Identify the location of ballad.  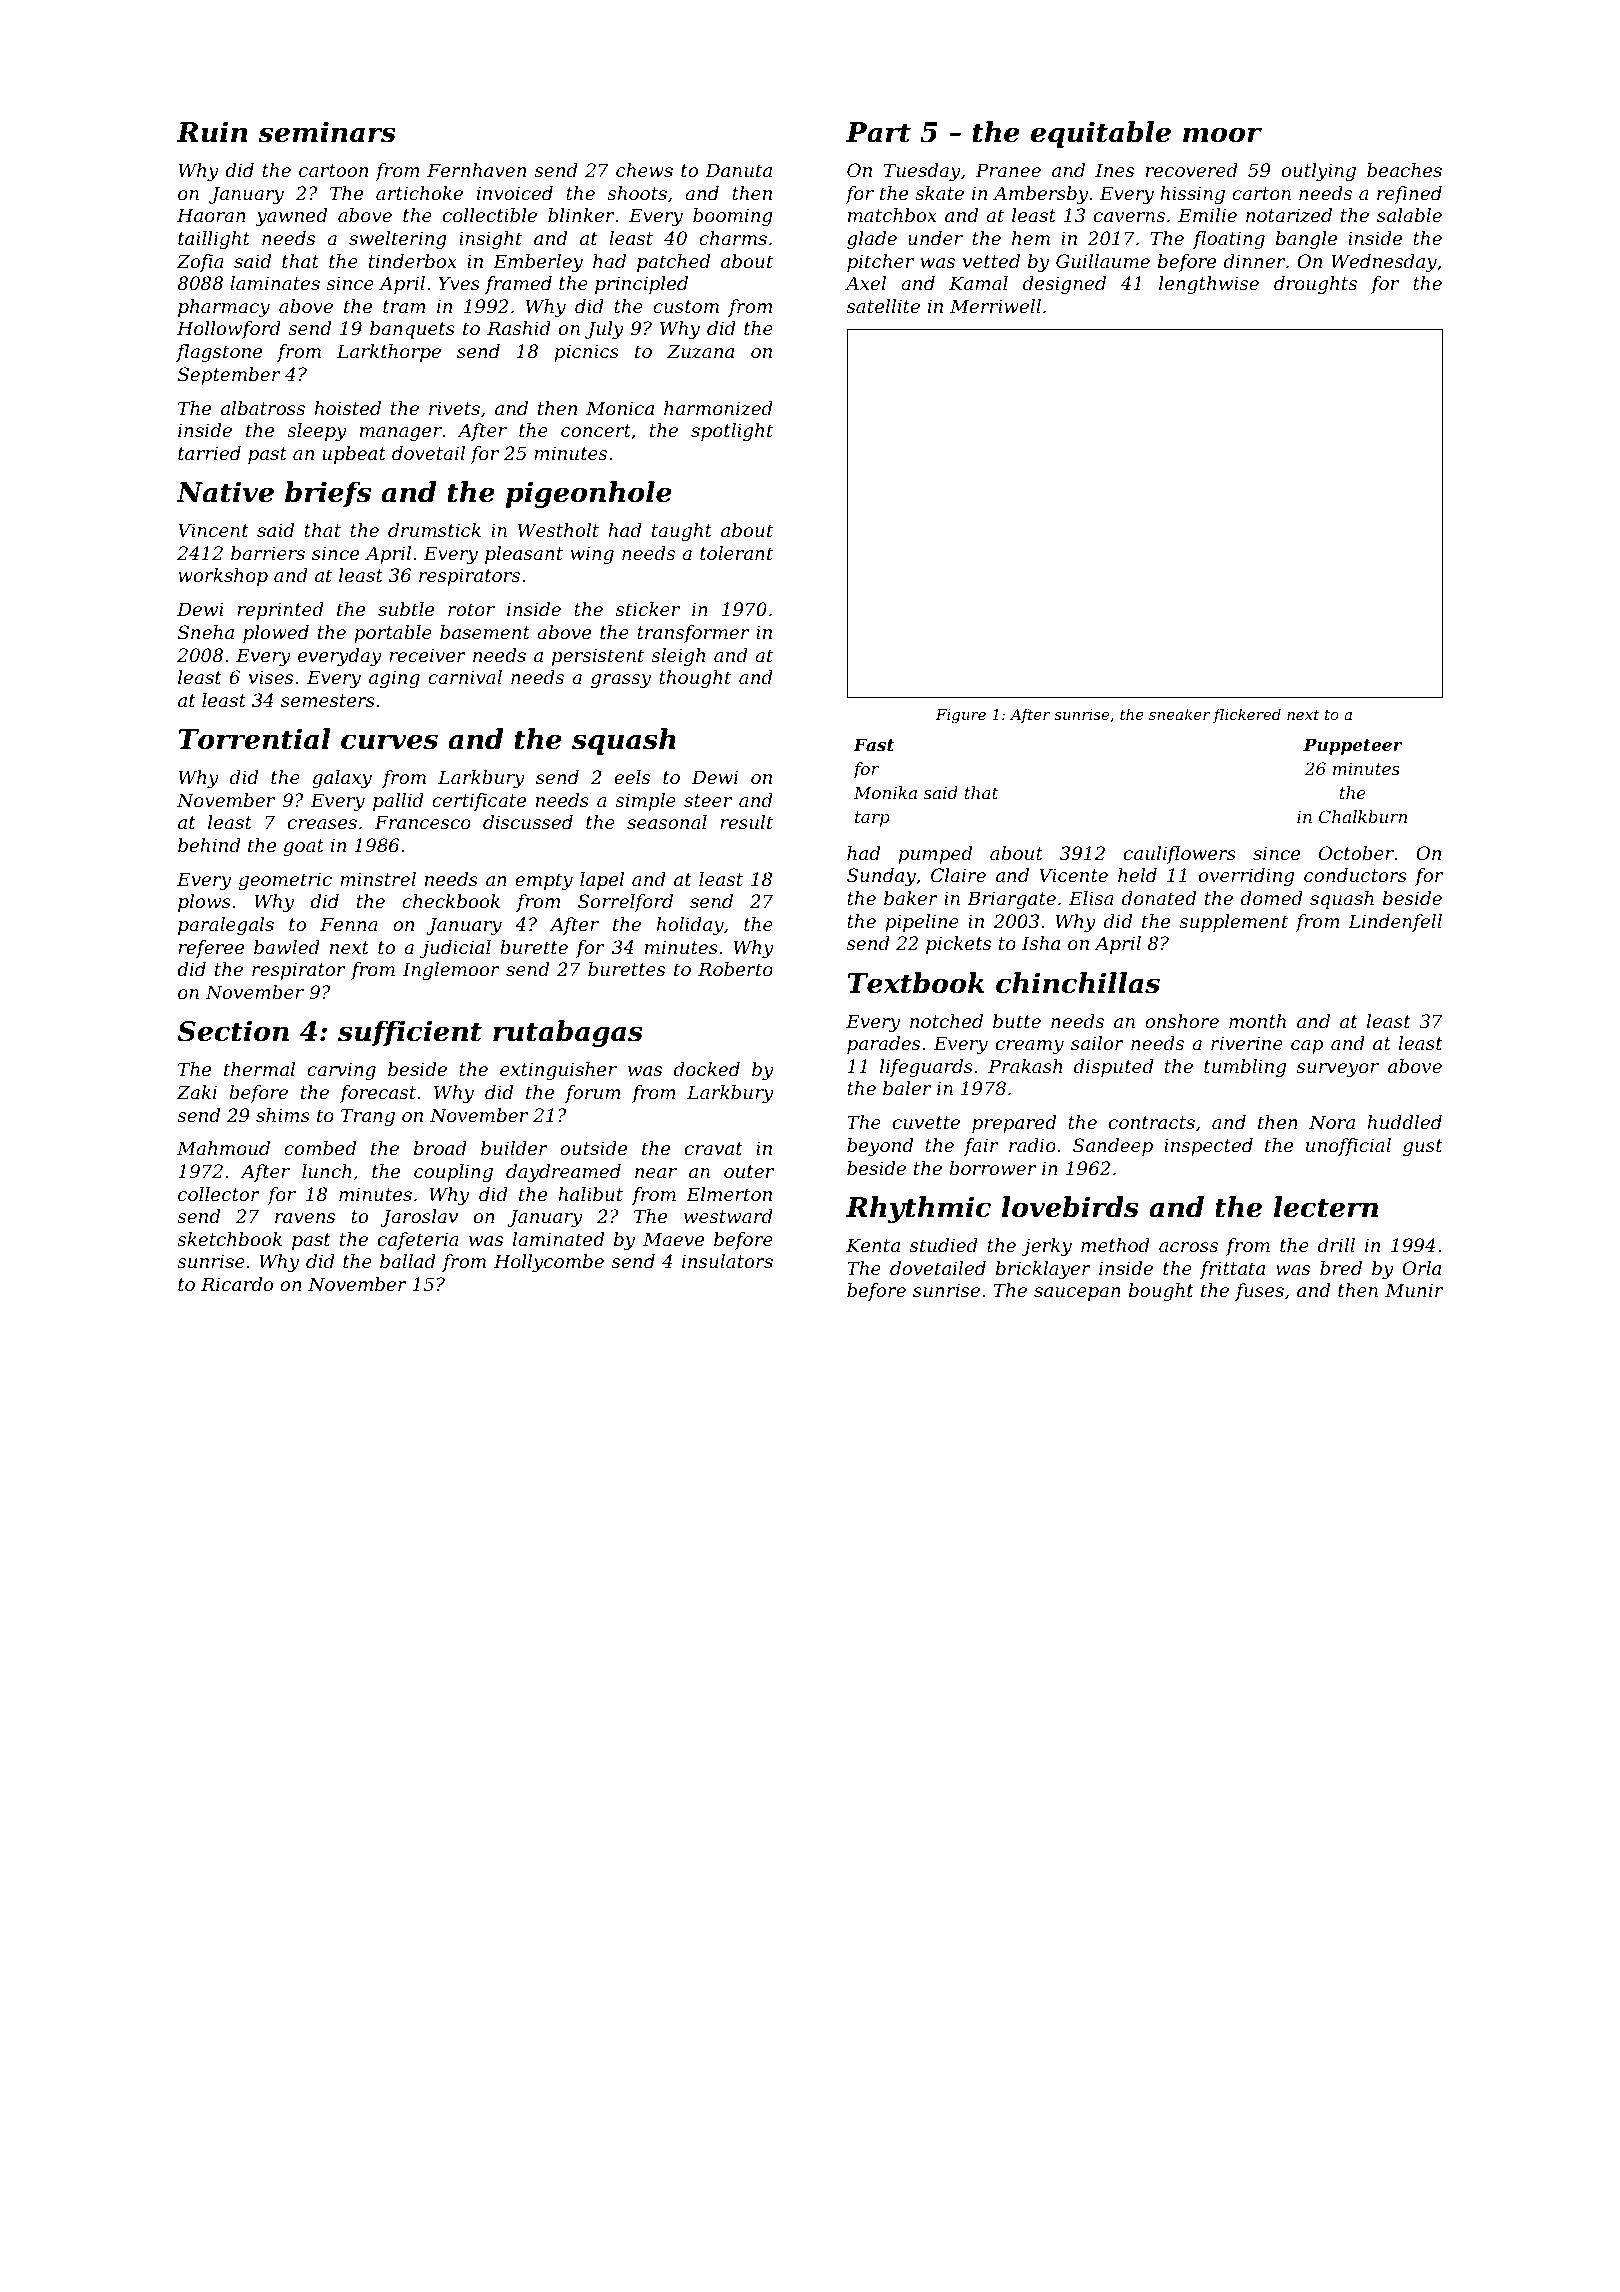
(408, 1261).
